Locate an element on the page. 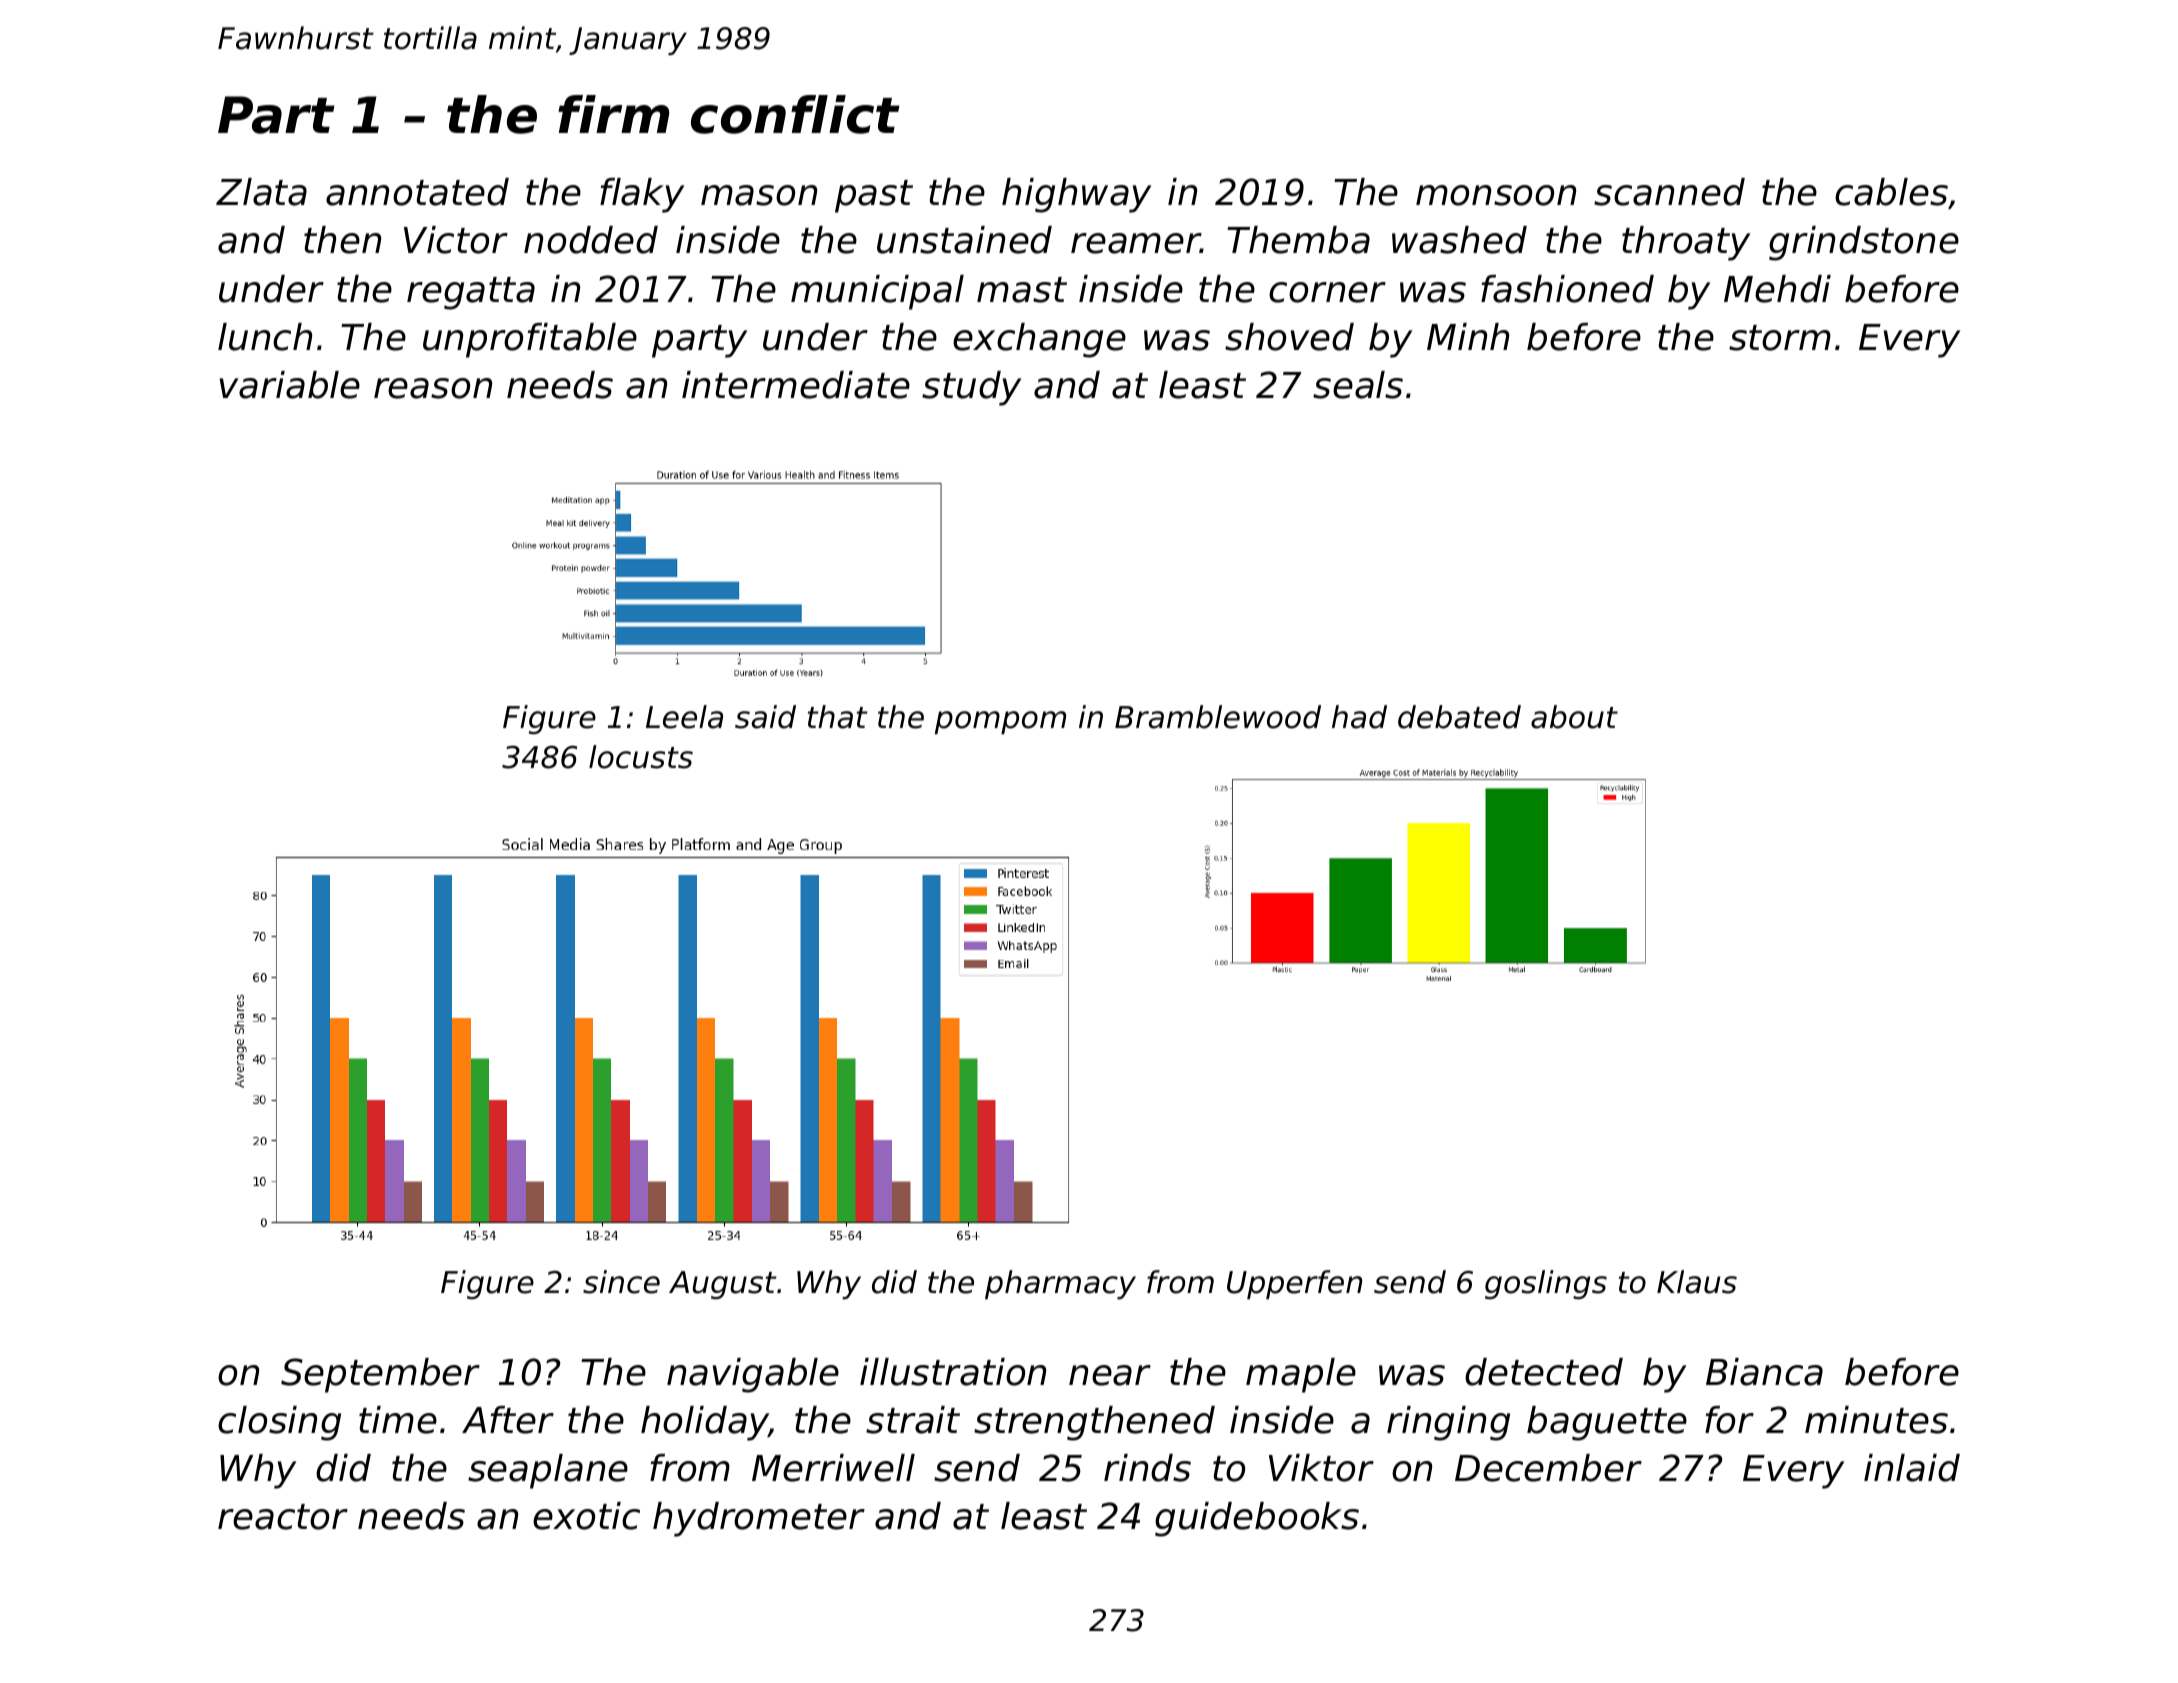 The width and height of the page is (2178, 1683). variable is located at coordinates (290, 385).
